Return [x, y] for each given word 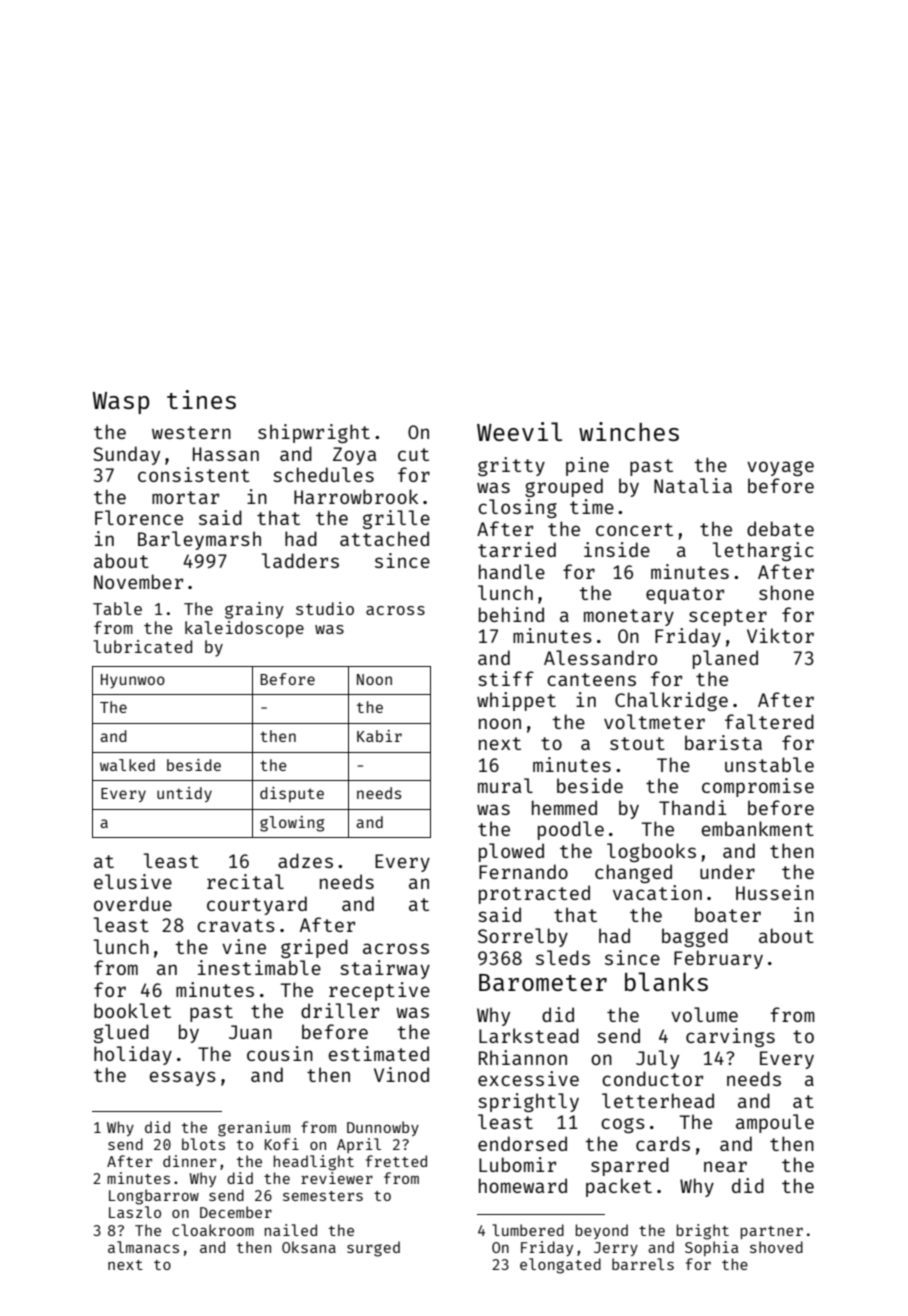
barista [723, 742]
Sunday [126, 455]
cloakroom [213, 1230]
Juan [250, 1032]
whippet [516, 701]
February [718, 959]
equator [685, 595]
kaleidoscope [244, 629]
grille [396, 519]
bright [703, 1232]
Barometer [543, 982]
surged [373, 1249]
